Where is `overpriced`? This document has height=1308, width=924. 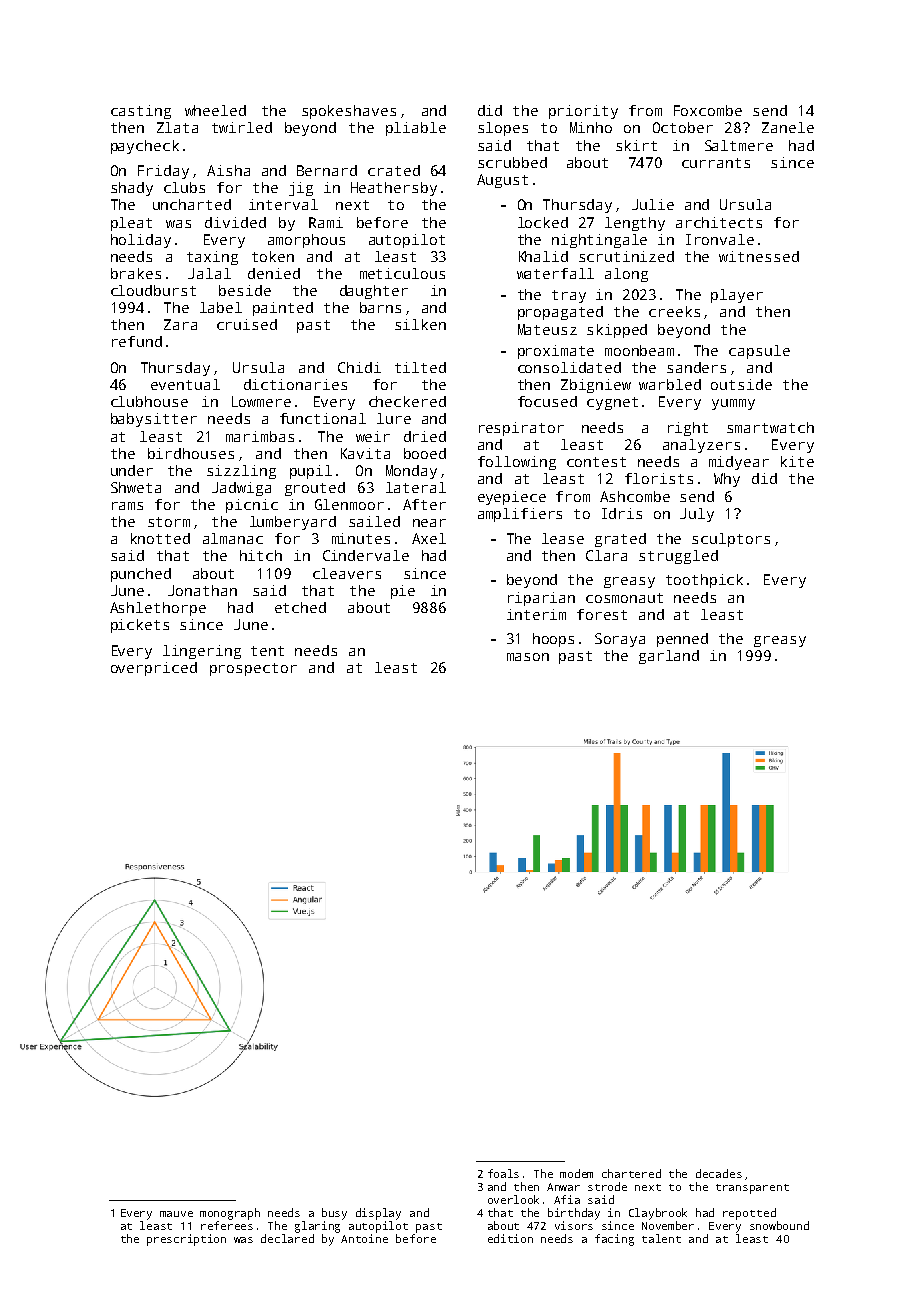 overpriced is located at coordinates (154, 669).
